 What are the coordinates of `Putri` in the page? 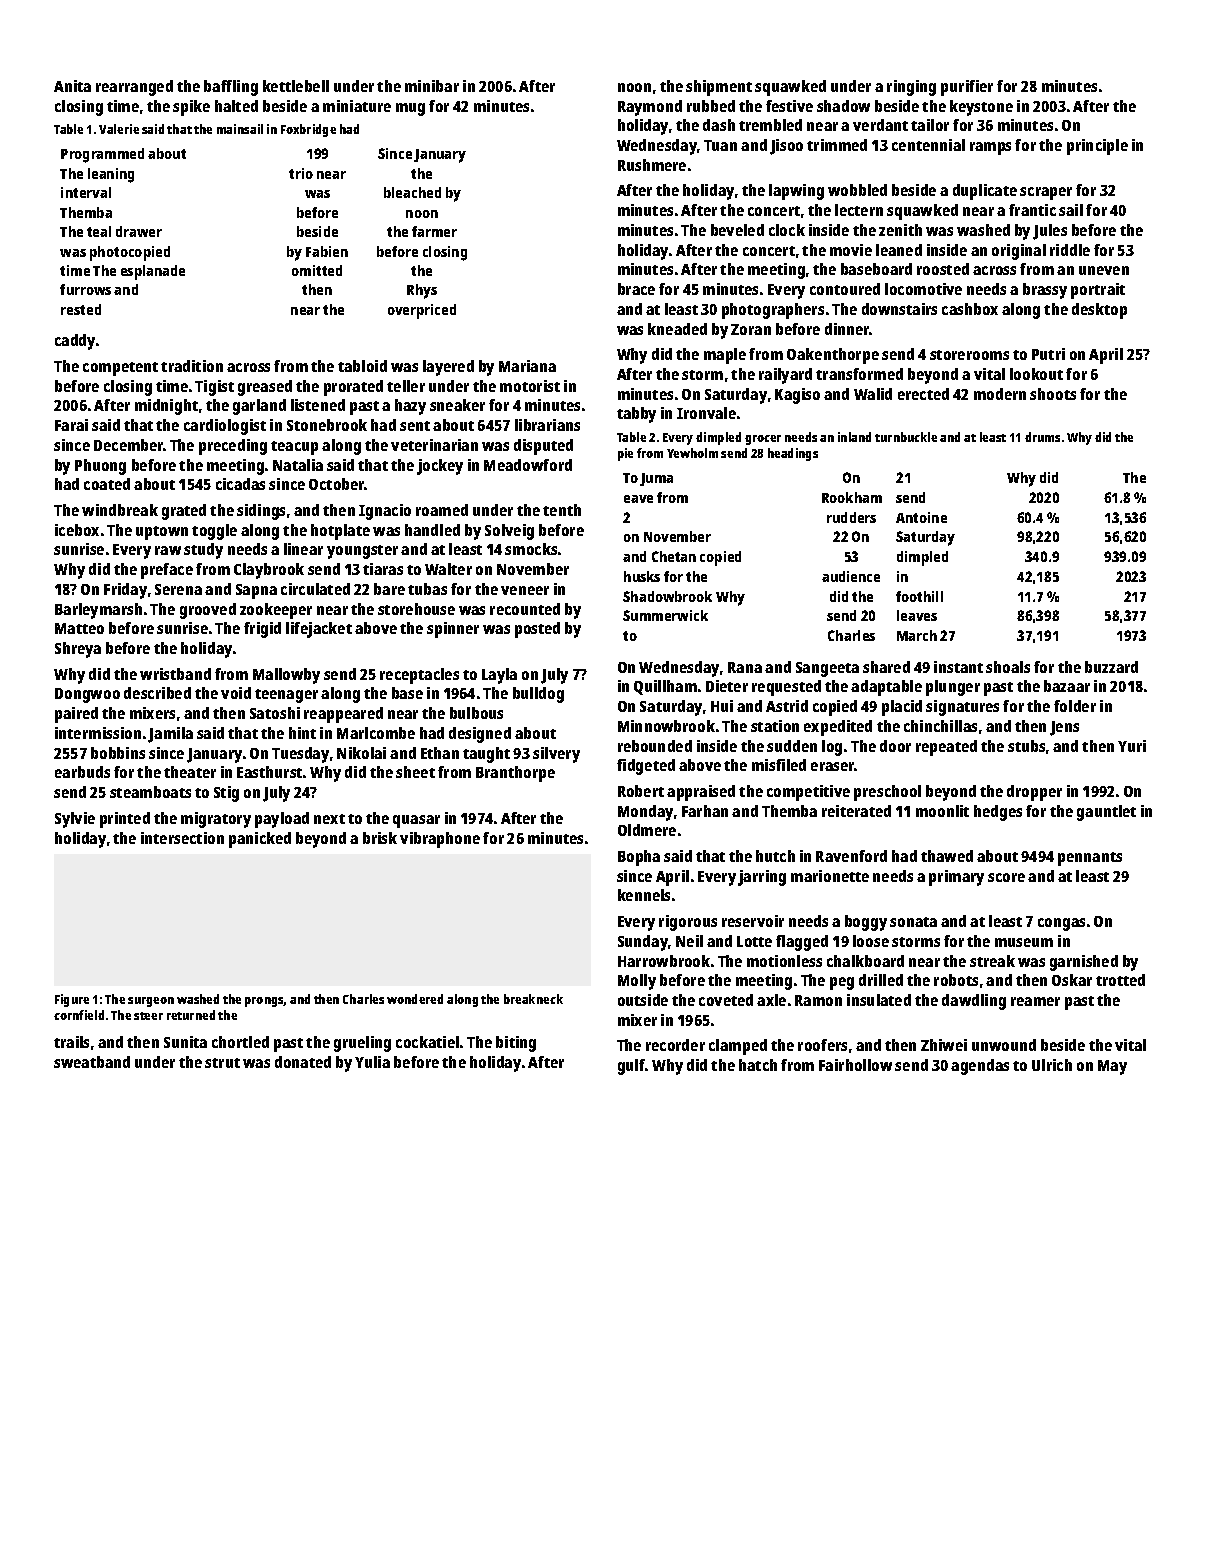 It's located at (1048, 354).
